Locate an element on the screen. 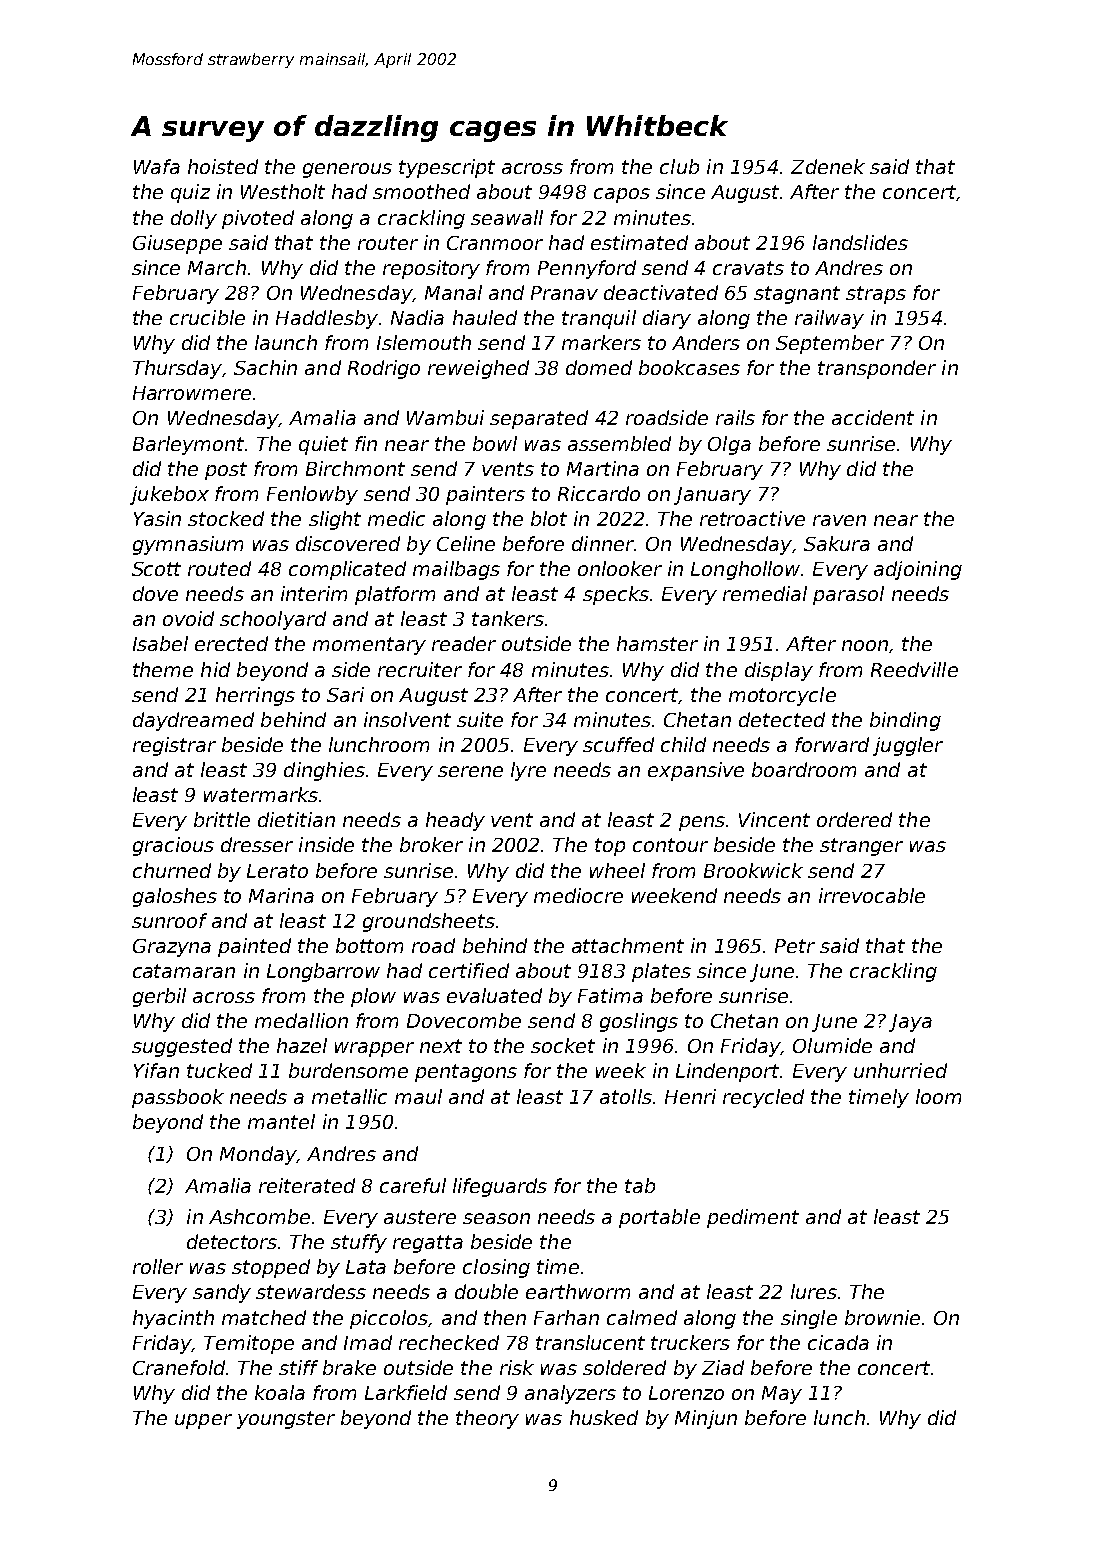  portable is located at coordinates (659, 1218).
